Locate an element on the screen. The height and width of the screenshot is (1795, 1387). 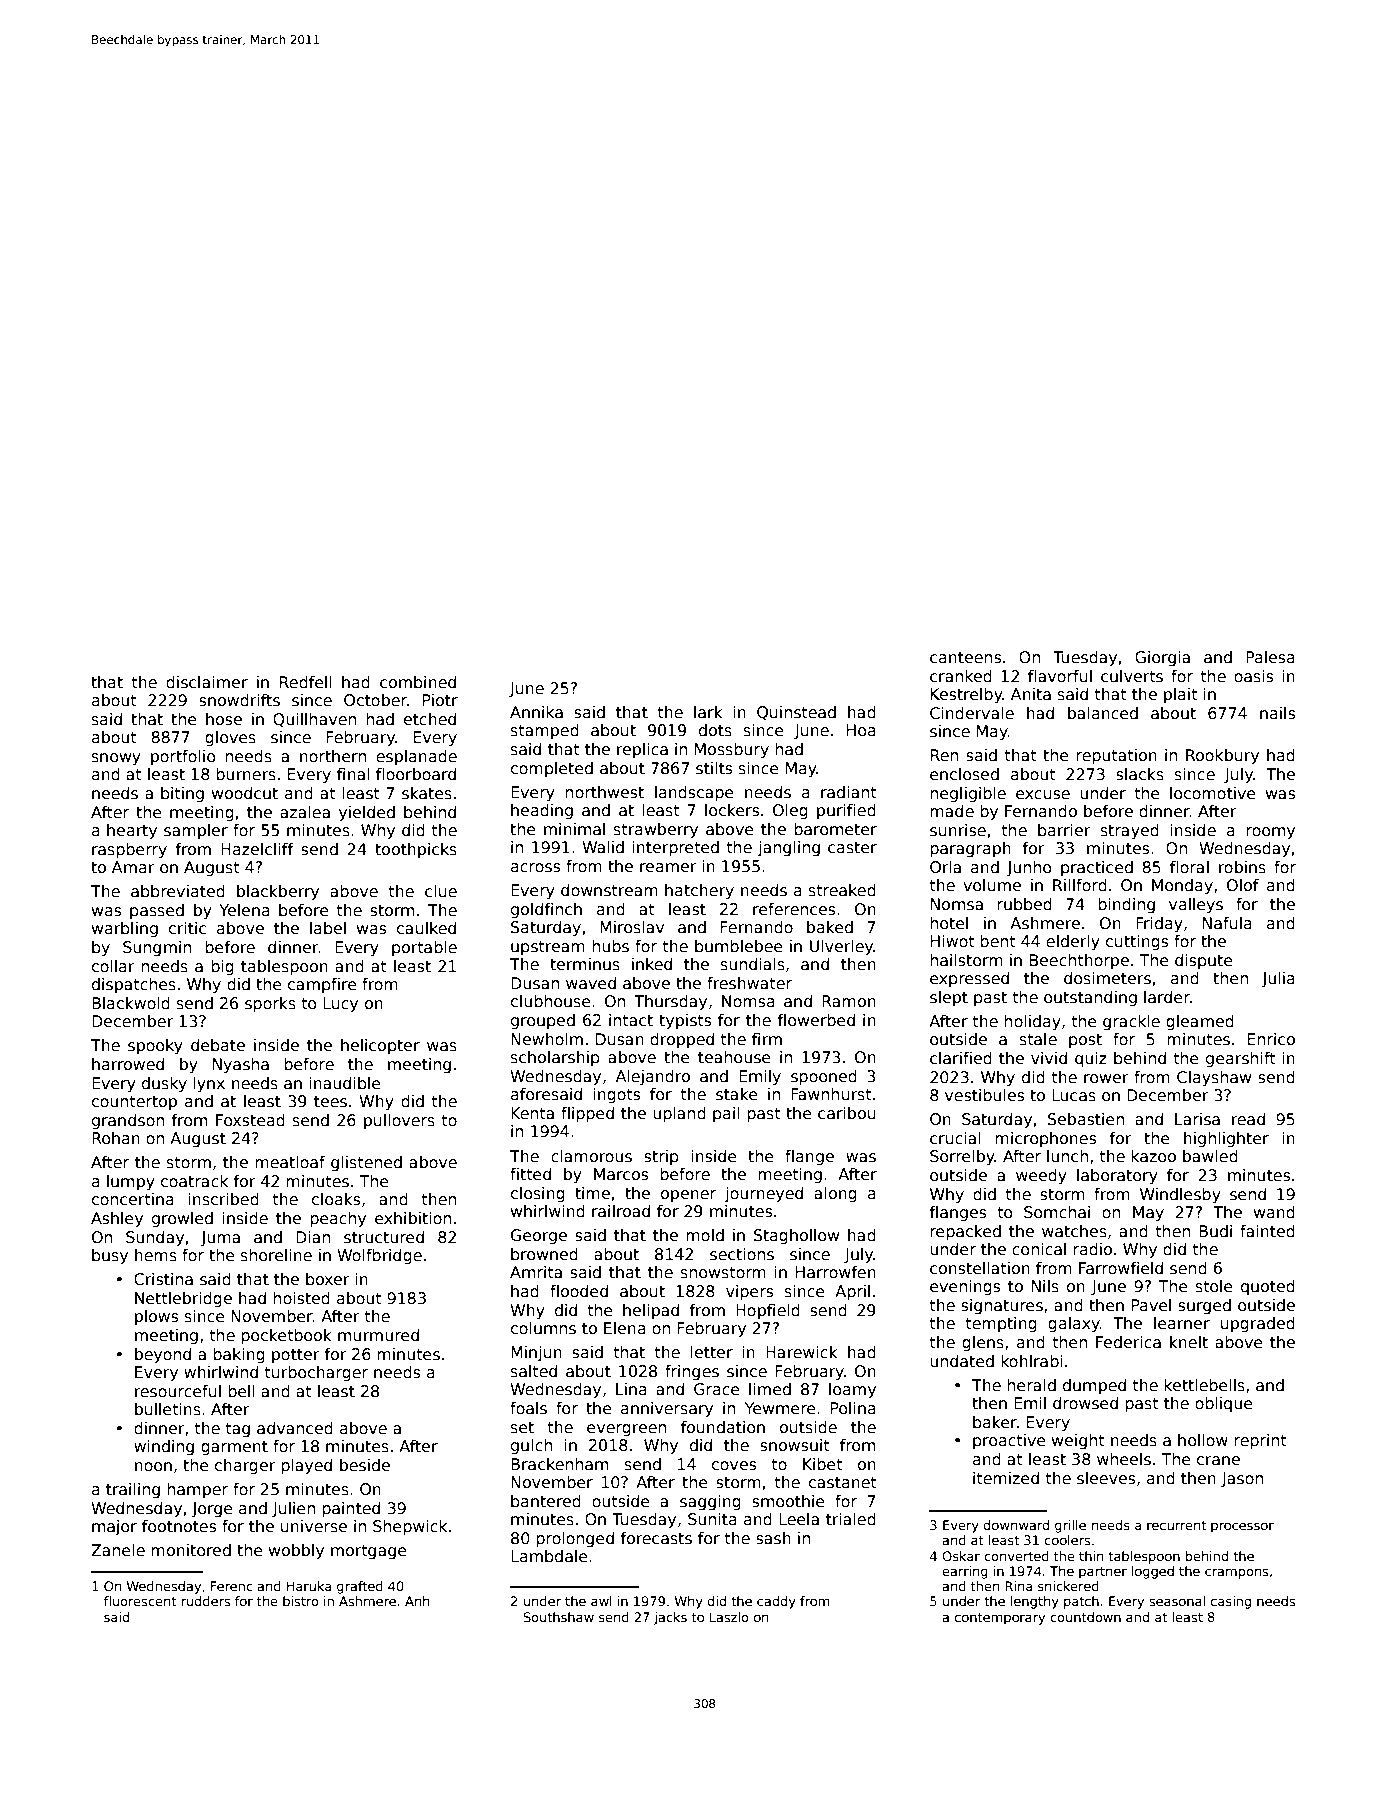
sash is located at coordinates (773, 1538).
